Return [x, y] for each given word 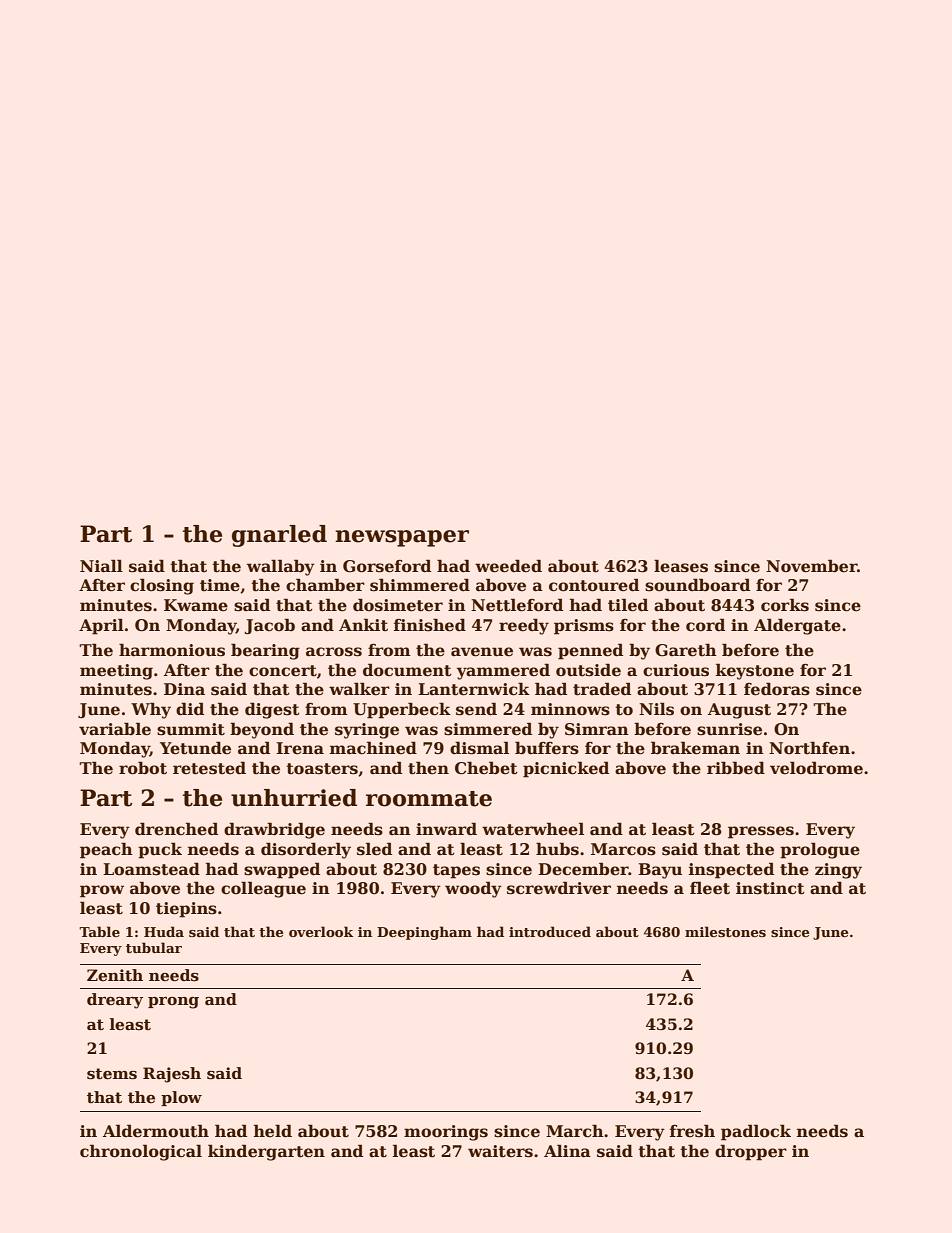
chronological [141, 1152]
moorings [446, 1133]
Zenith [115, 975]
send [476, 709]
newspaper [402, 538]
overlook [321, 931]
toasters [322, 769]
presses [761, 832]
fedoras [777, 689]
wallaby [281, 567]
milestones [725, 931]
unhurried [294, 798]
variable [115, 729]
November [811, 566]
